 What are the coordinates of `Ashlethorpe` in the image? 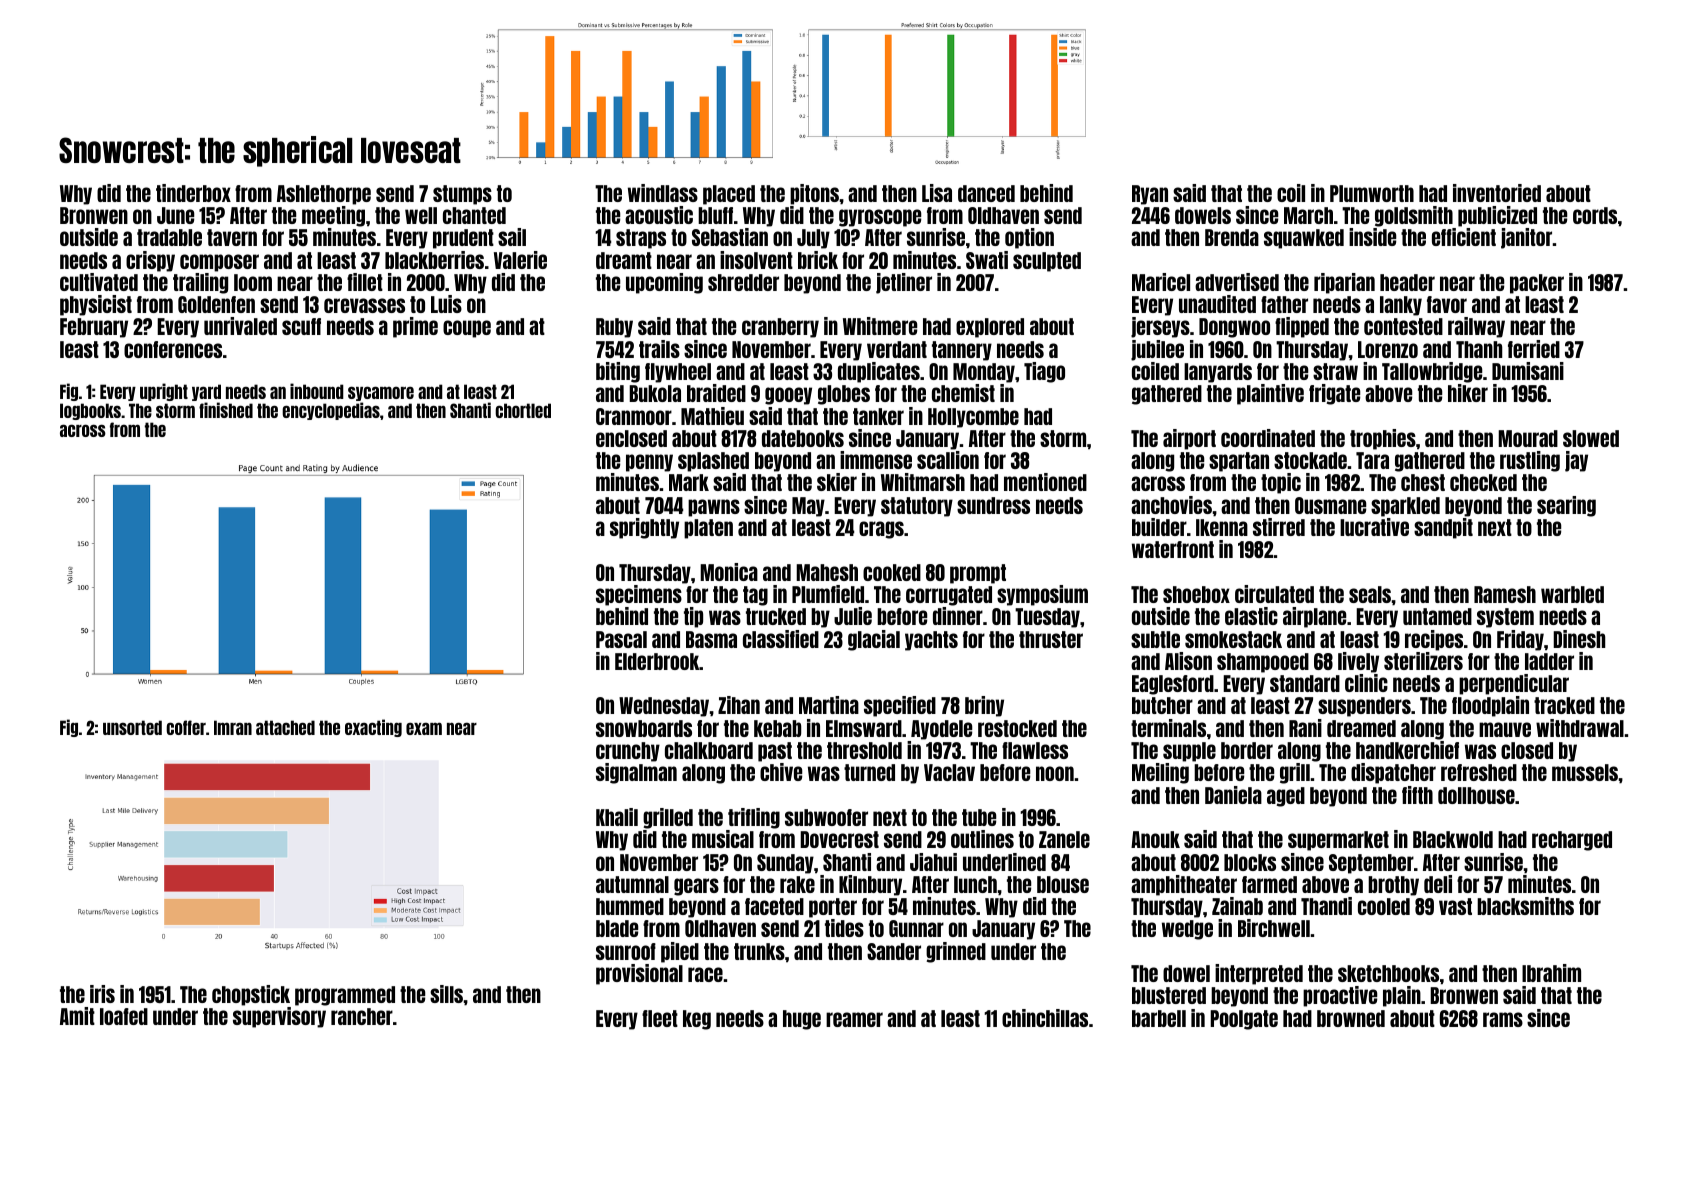 It's located at (324, 195).
